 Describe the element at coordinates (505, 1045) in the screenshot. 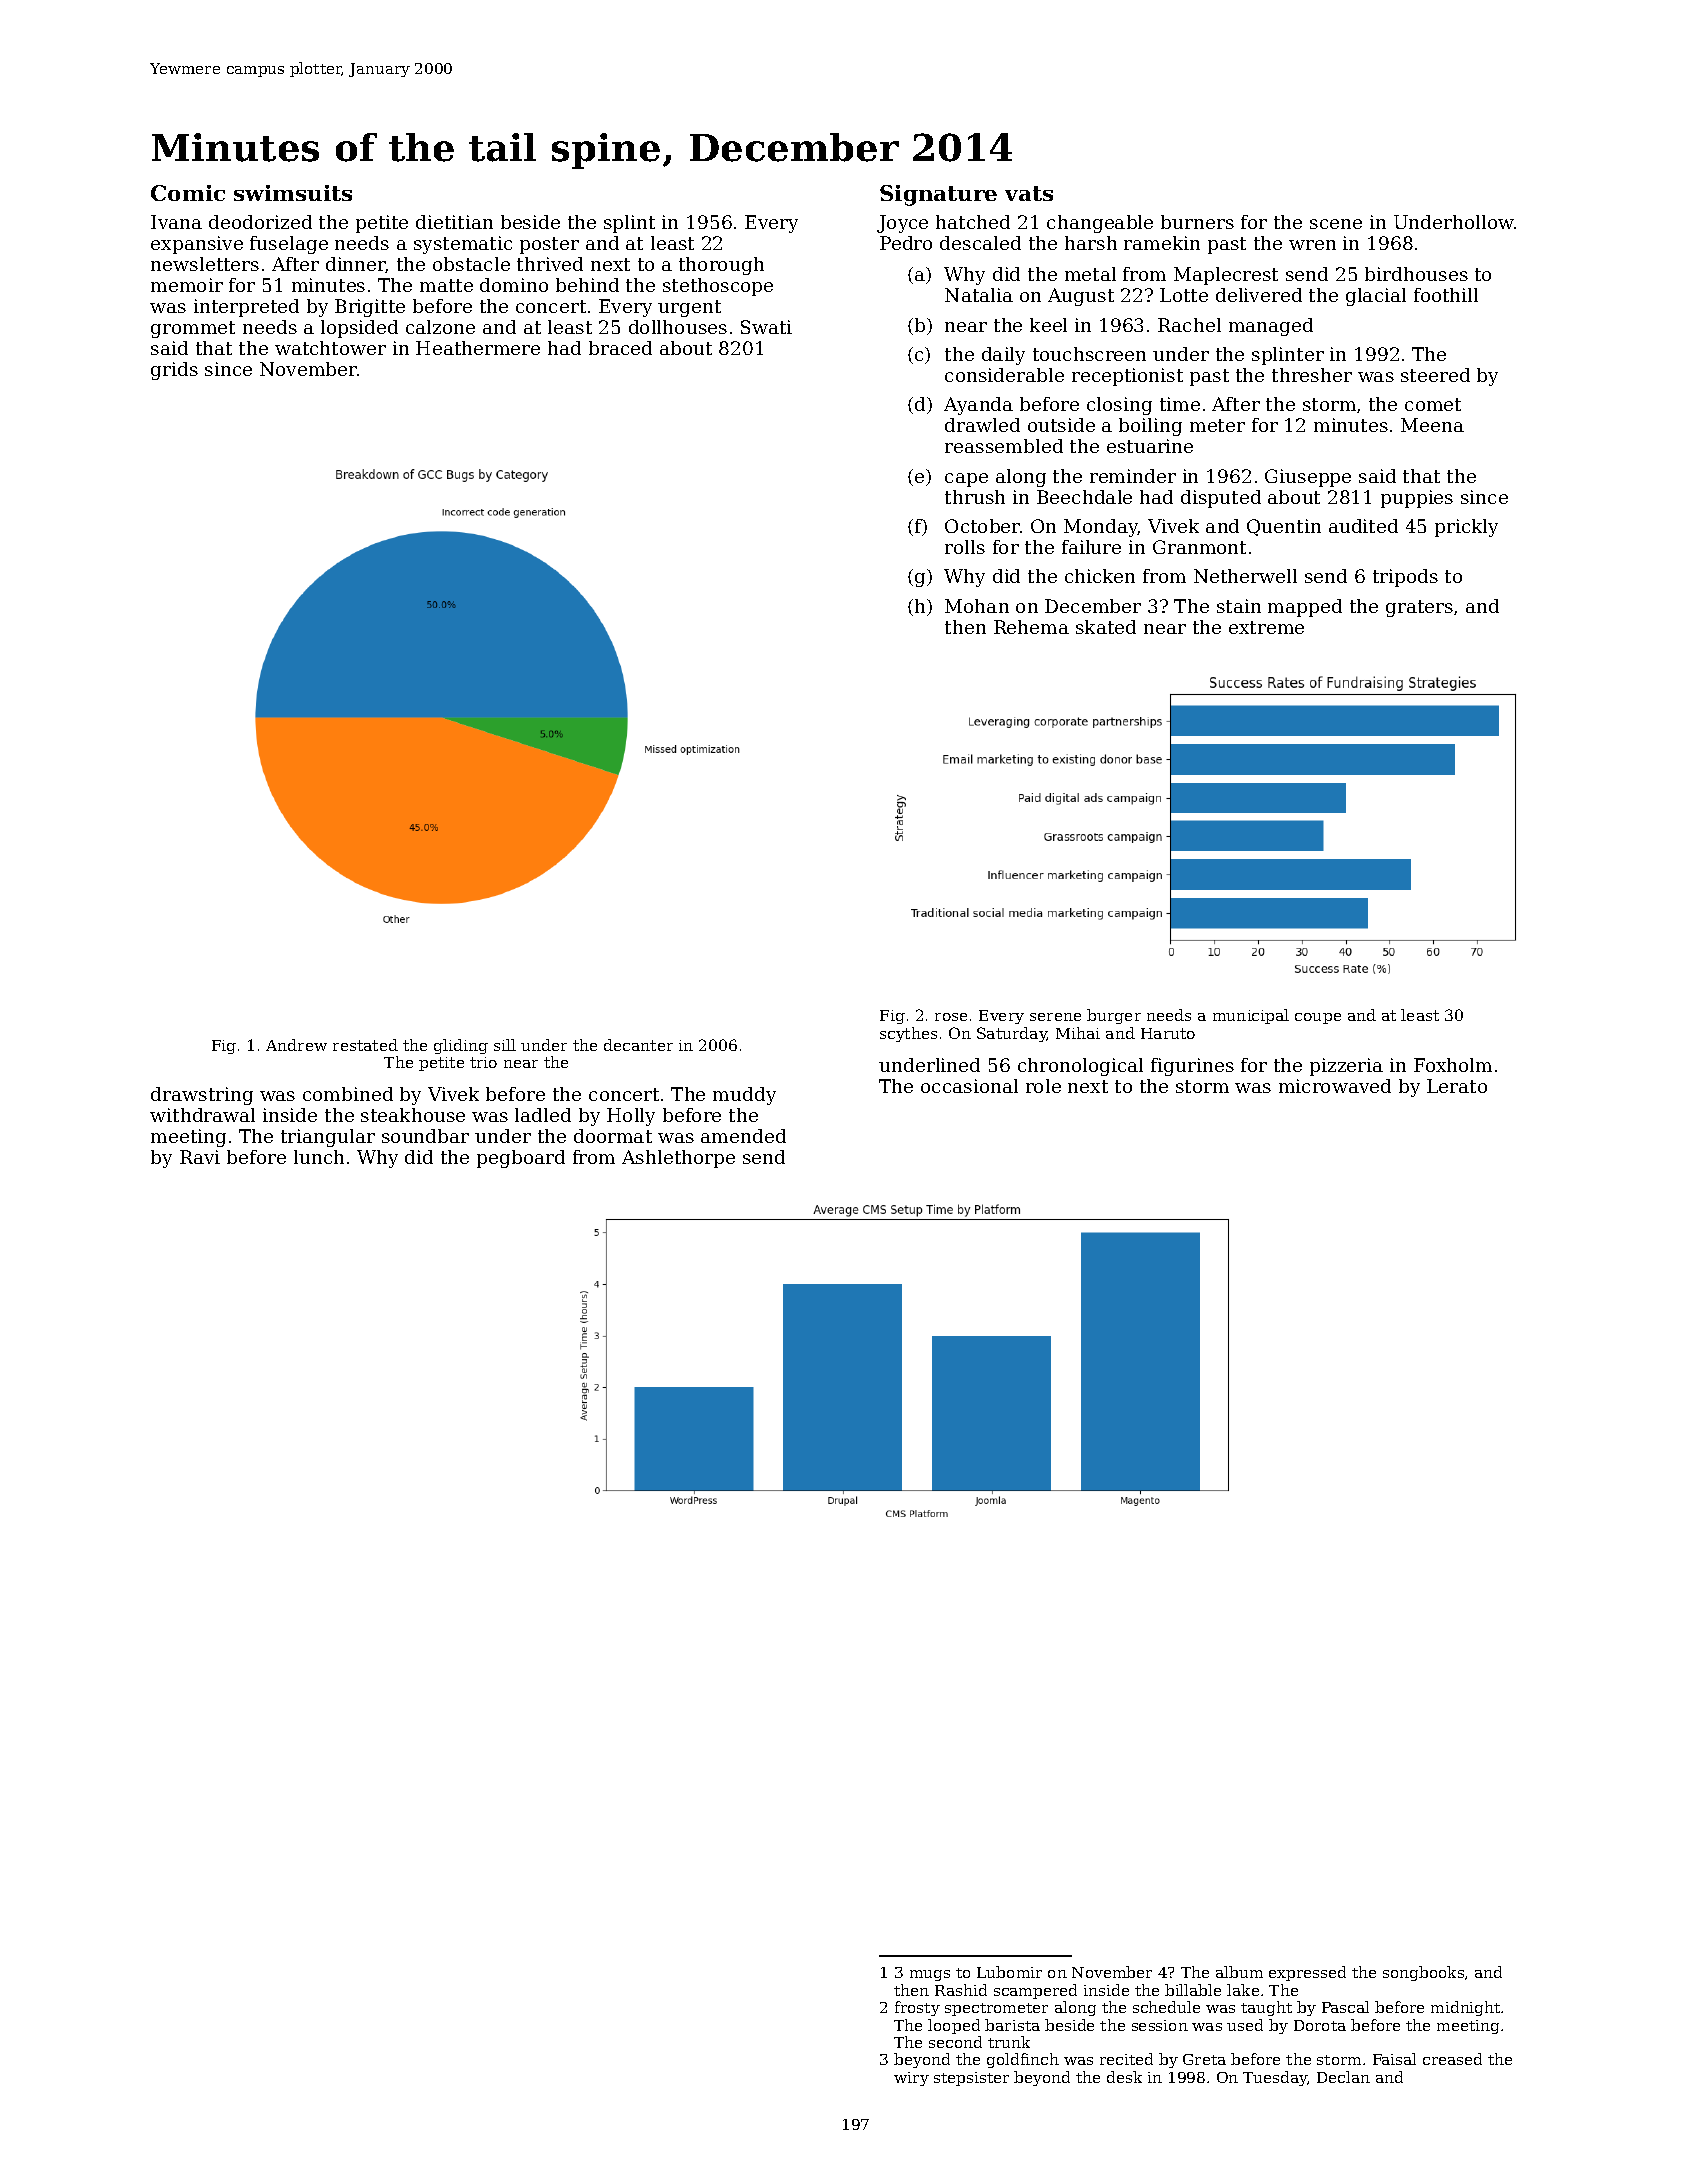

I see `sill` at that location.
